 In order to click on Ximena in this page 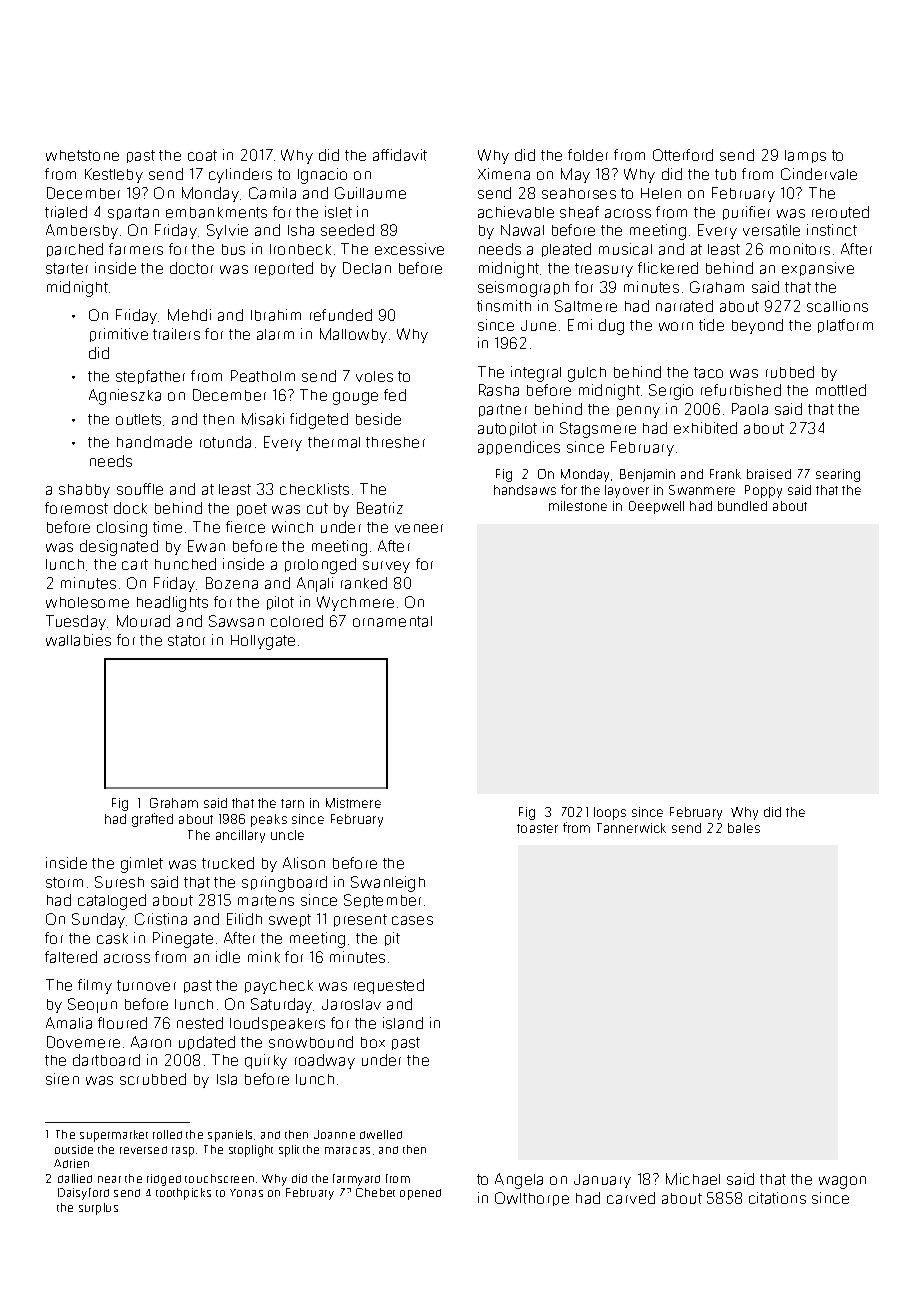, I will do `click(504, 174)`.
